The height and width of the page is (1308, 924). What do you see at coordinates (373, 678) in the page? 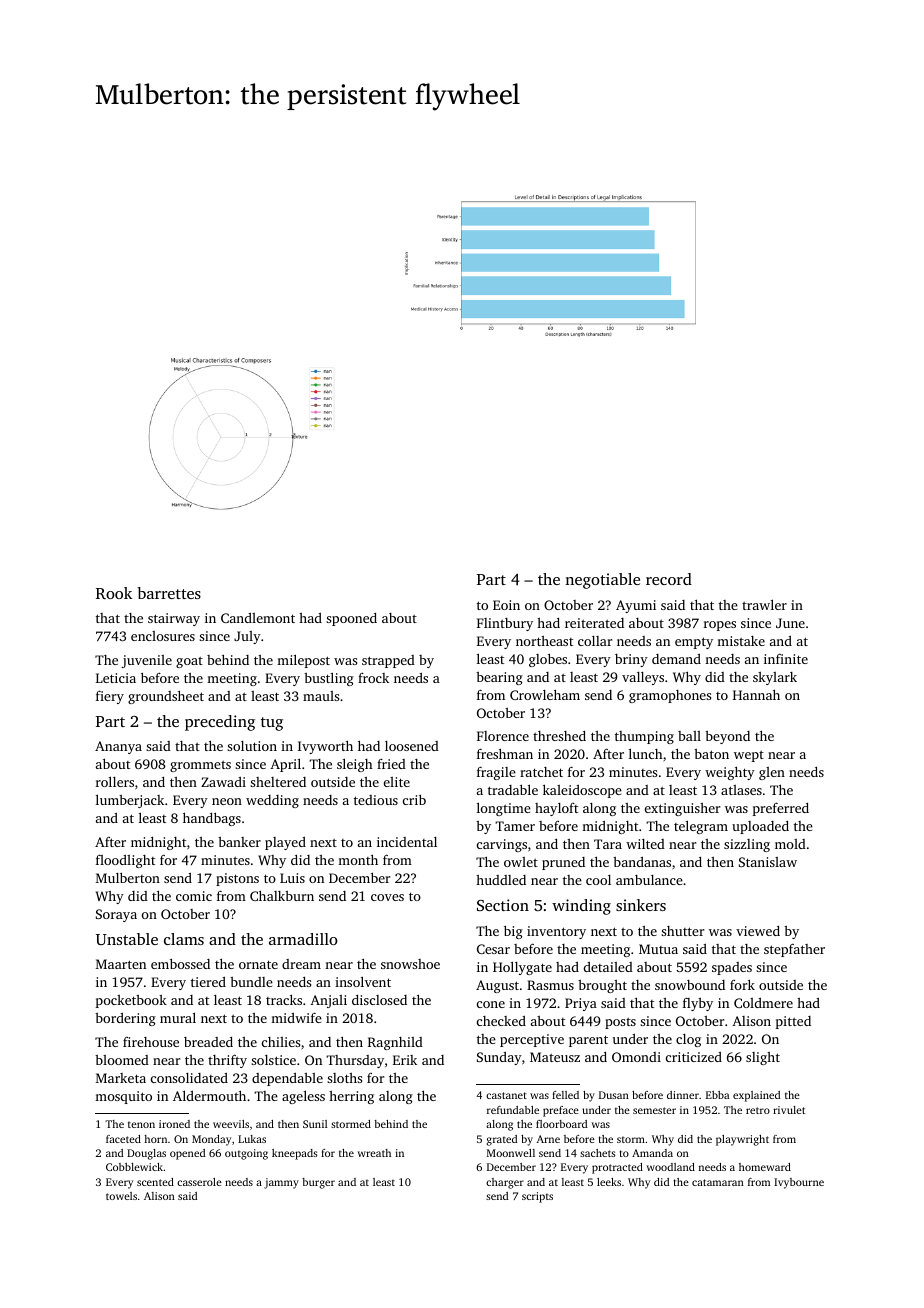
I see `frock` at bounding box center [373, 678].
